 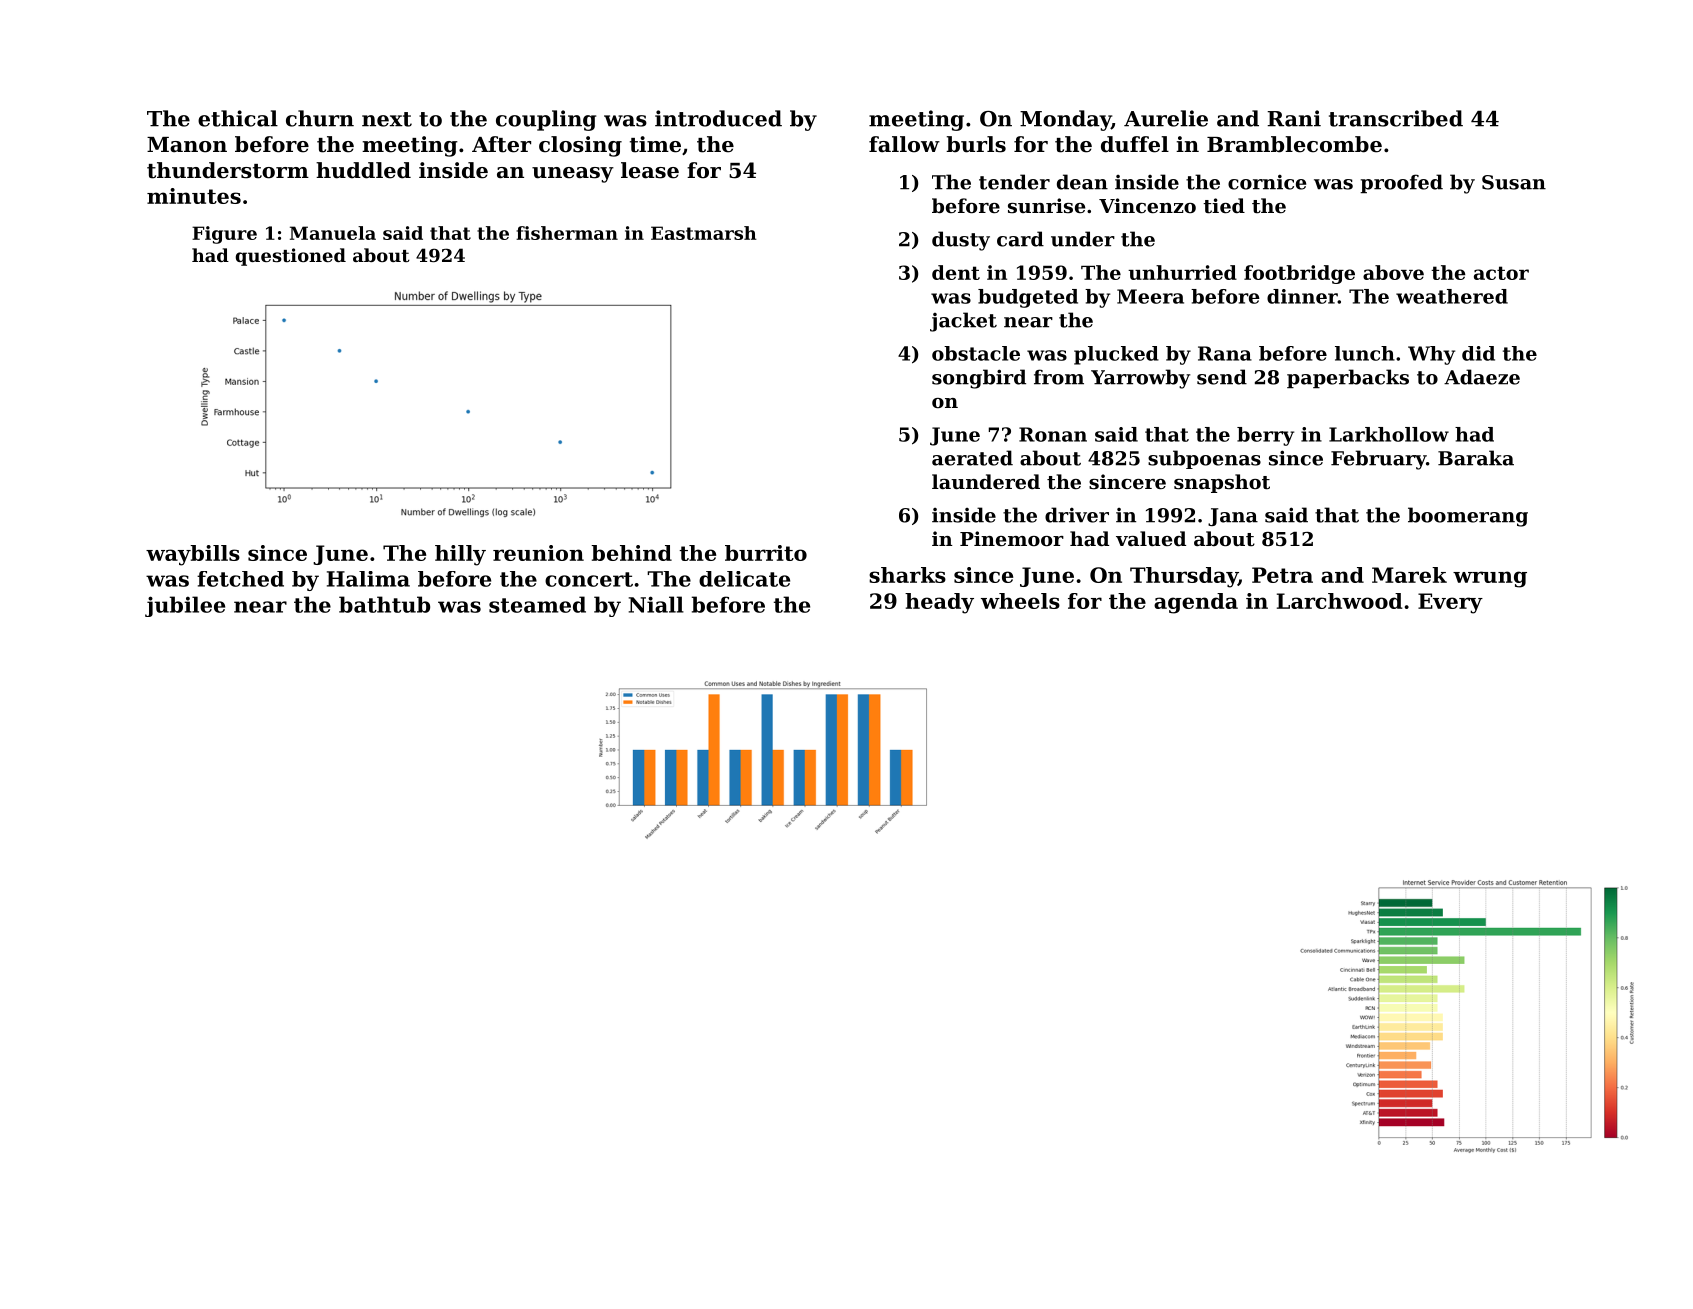 What do you see at coordinates (1020, 601) in the document?
I see `wheels` at bounding box center [1020, 601].
